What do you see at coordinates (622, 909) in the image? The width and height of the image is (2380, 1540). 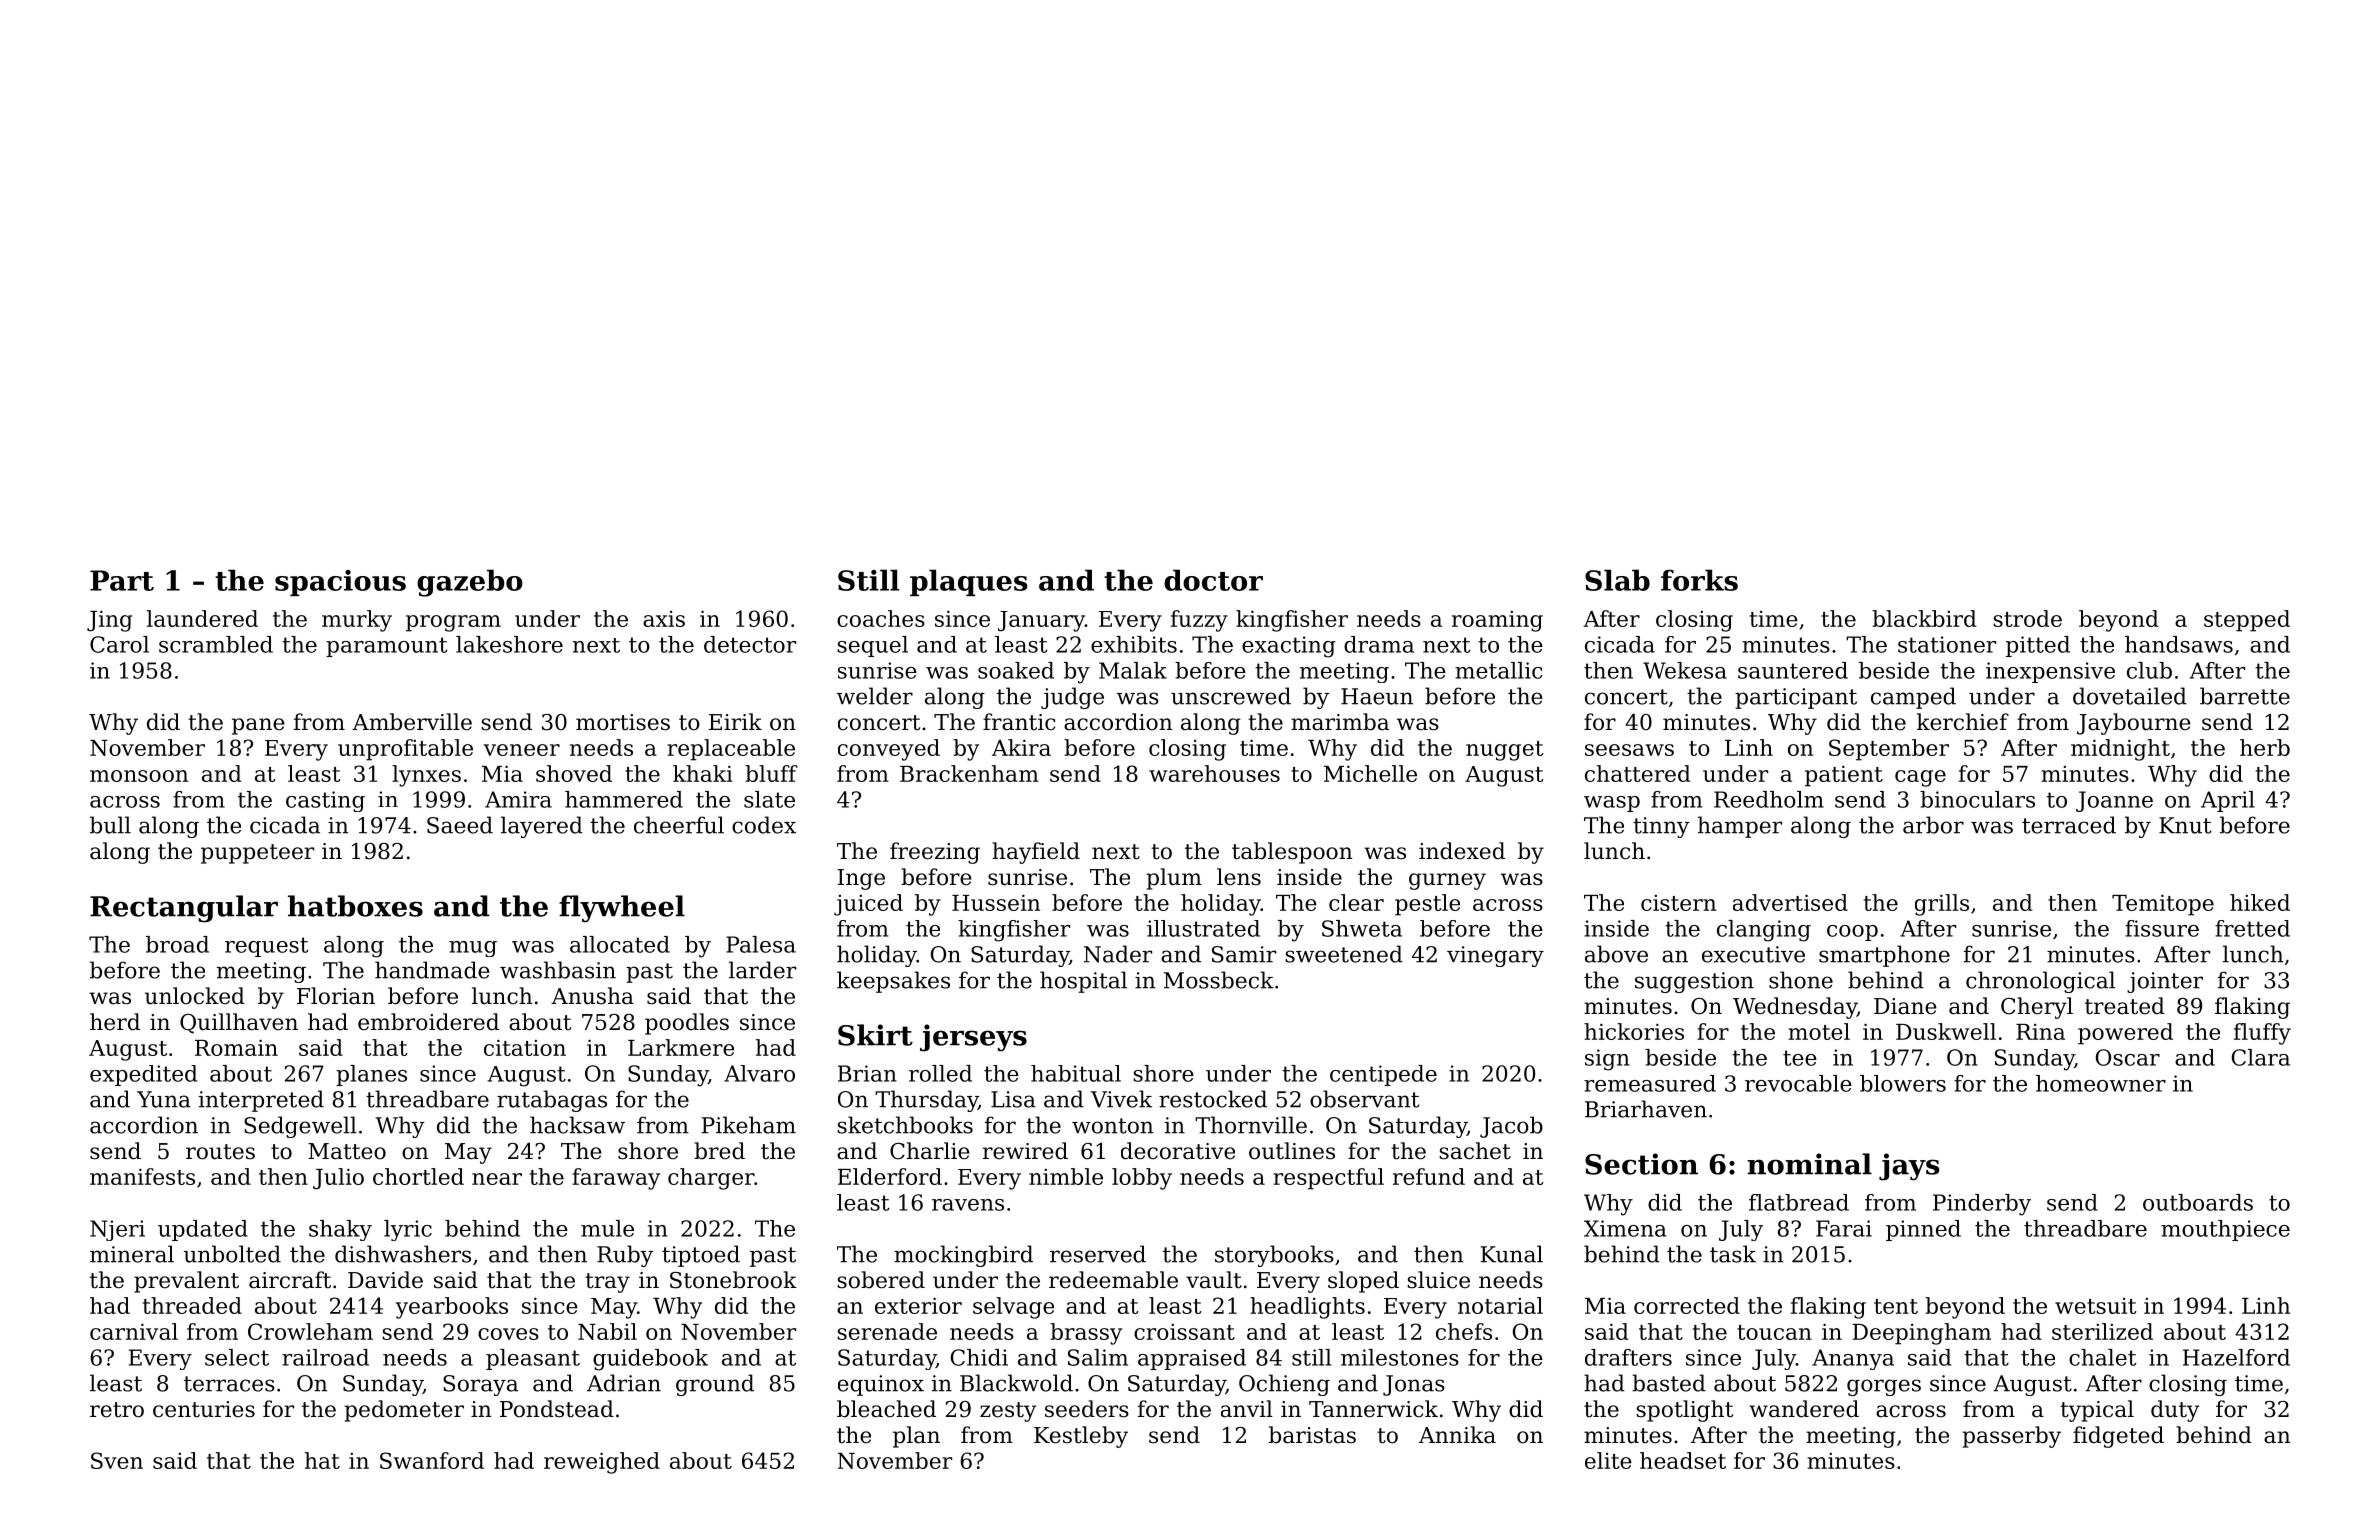 I see `flywheel` at bounding box center [622, 909].
